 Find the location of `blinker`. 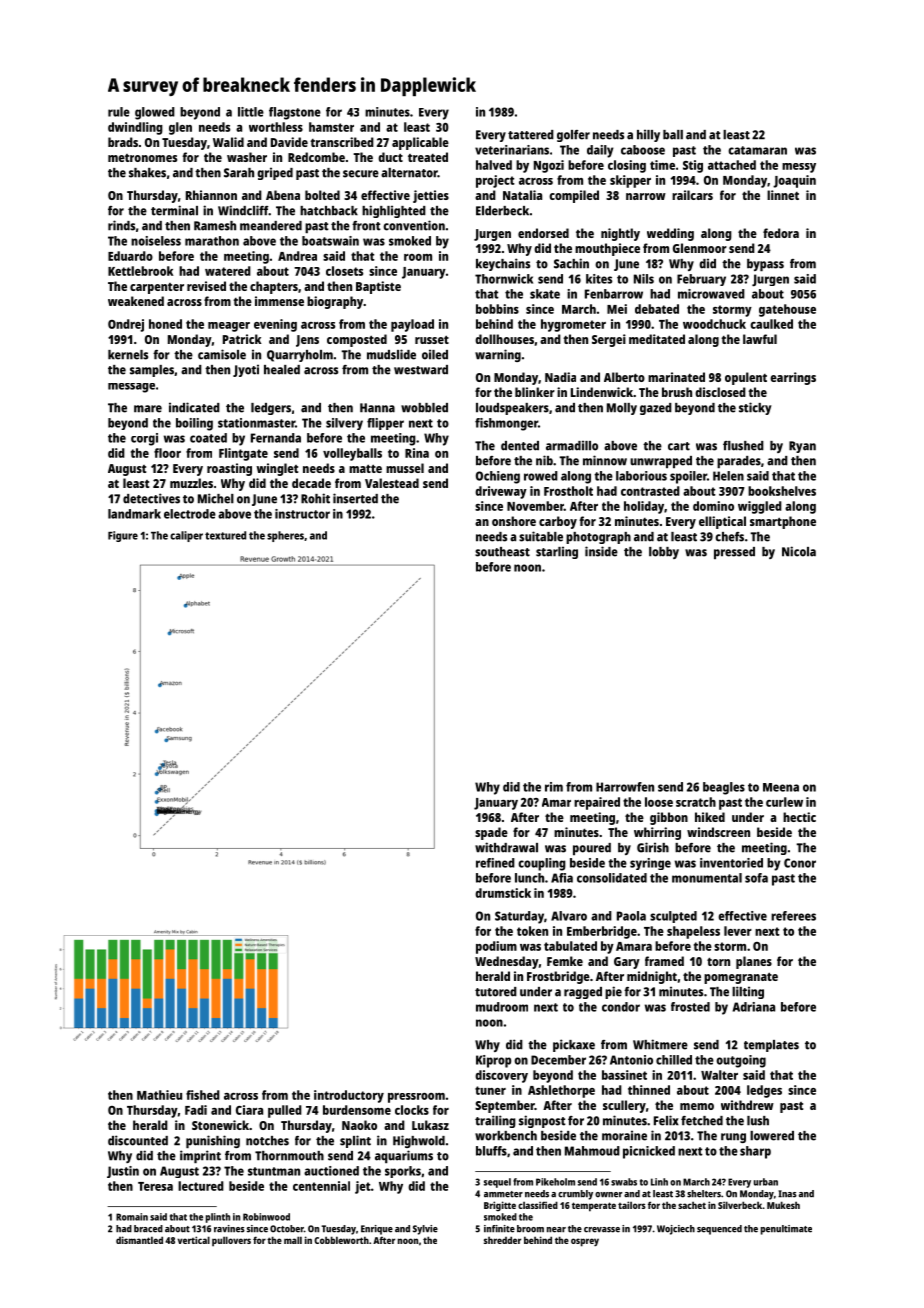

blinker is located at coordinates (535, 392).
